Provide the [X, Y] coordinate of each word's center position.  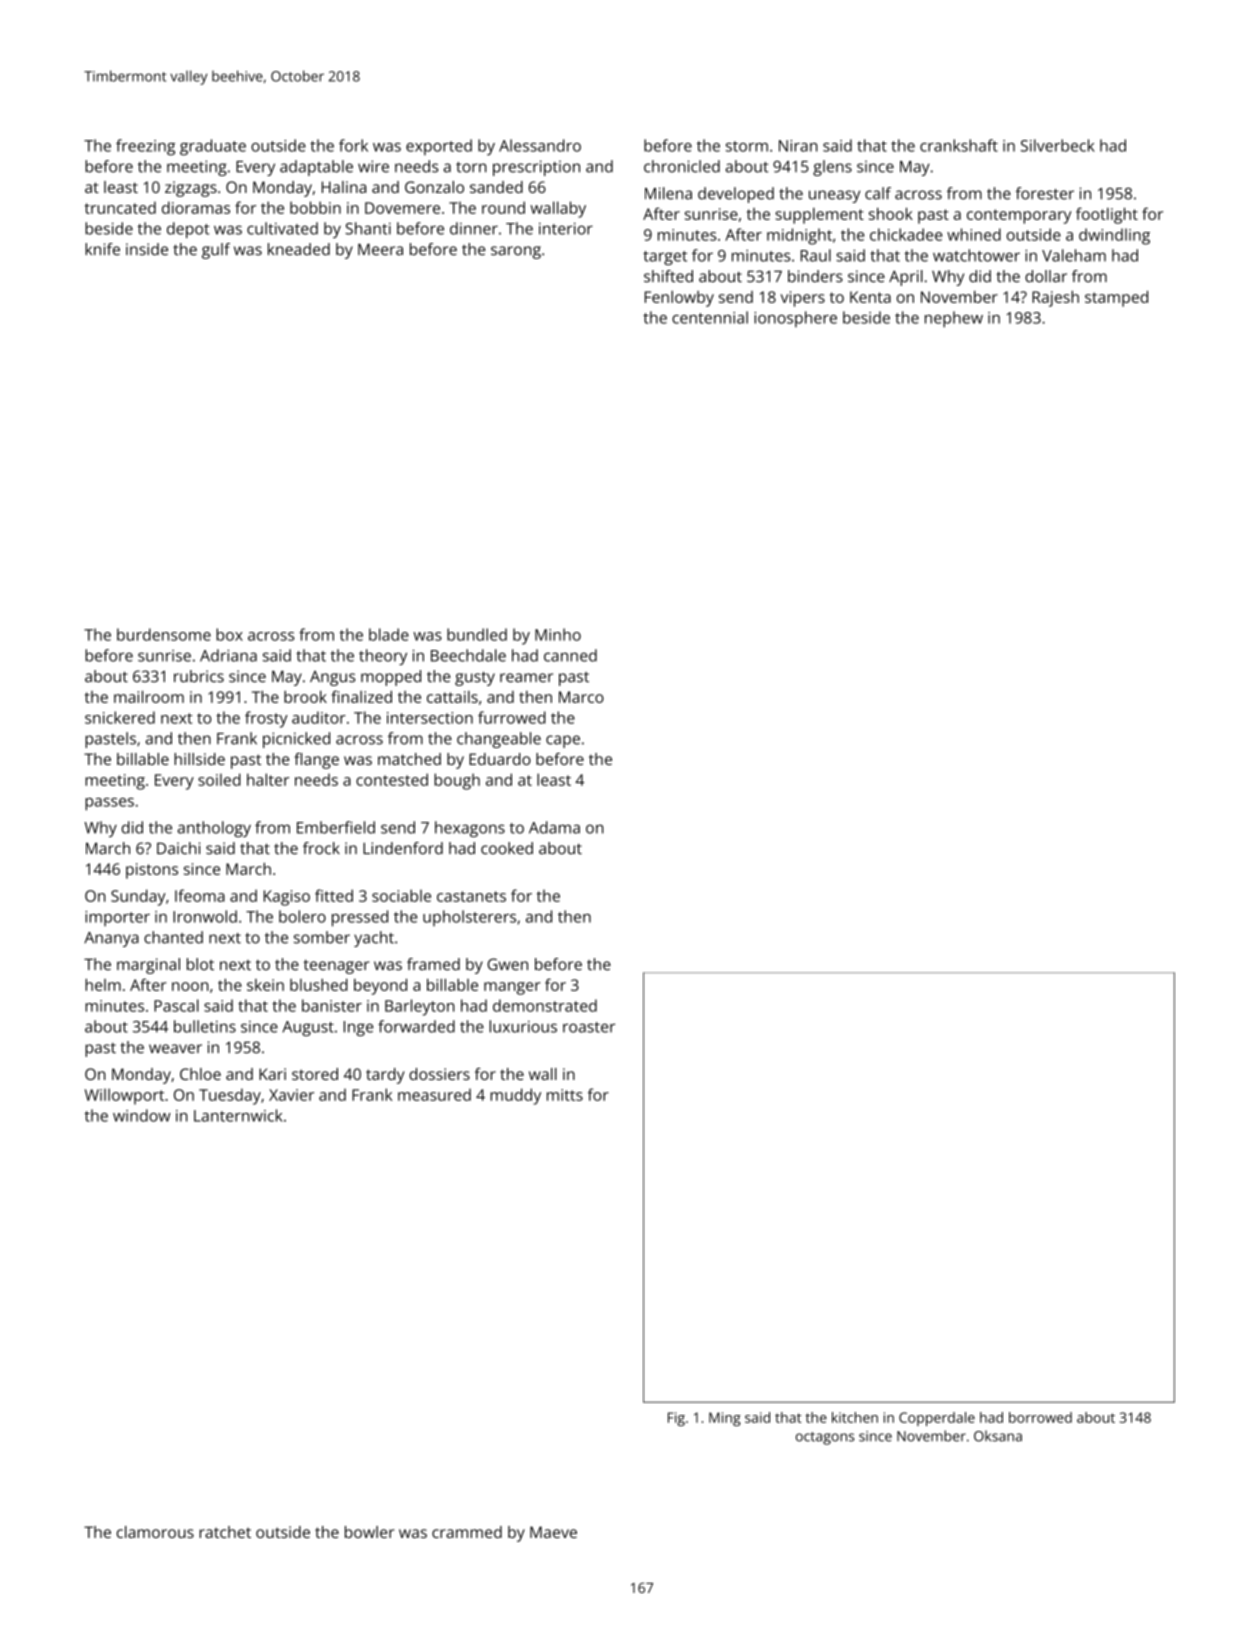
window [142, 1115]
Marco [581, 697]
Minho [558, 634]
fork [353, 145]
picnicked [296, 740]
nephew [954, 319]
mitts [565, 1095]
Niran [798, 146]
